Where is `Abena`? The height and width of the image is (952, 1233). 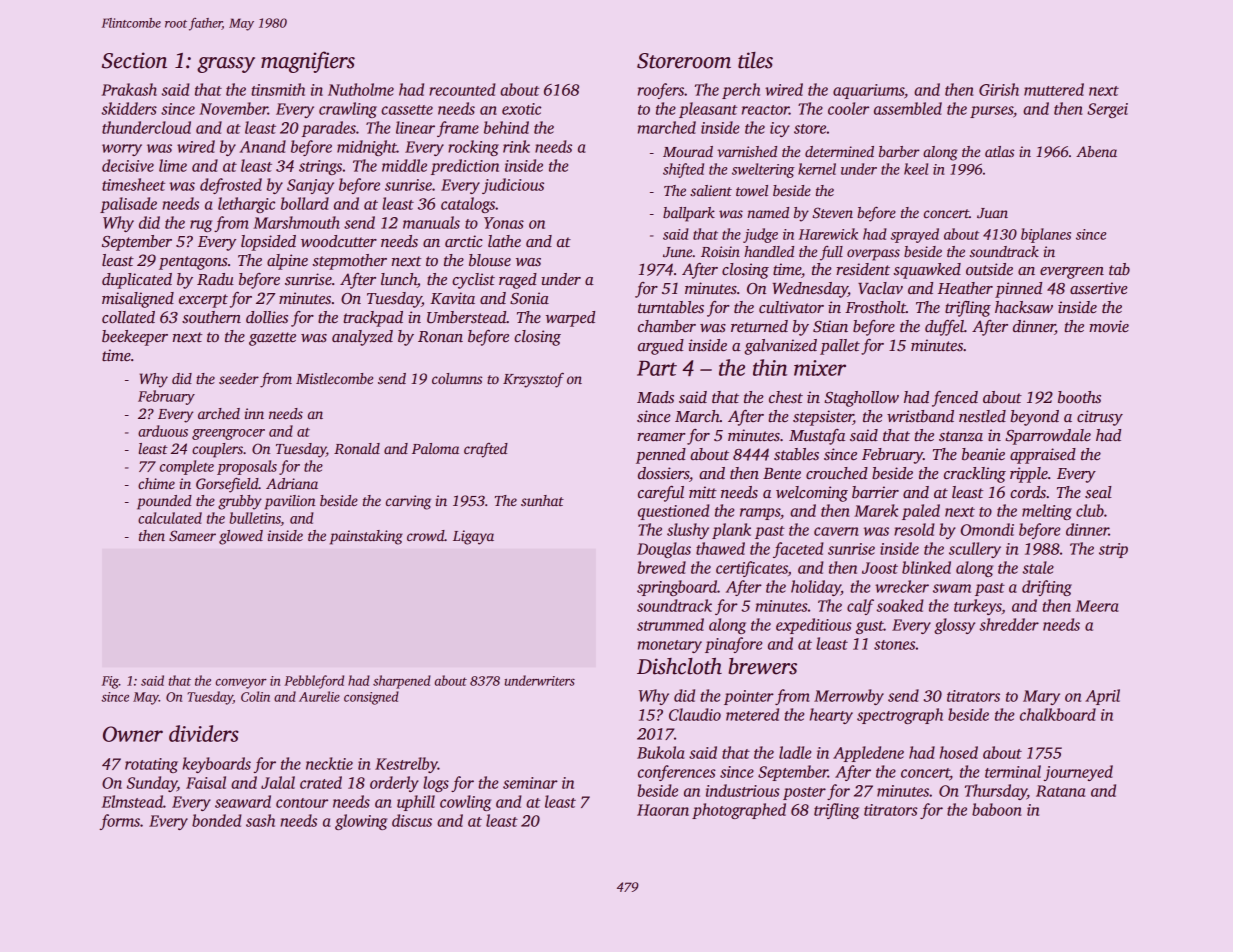
Abena is located at coordinates (1096, 151).
